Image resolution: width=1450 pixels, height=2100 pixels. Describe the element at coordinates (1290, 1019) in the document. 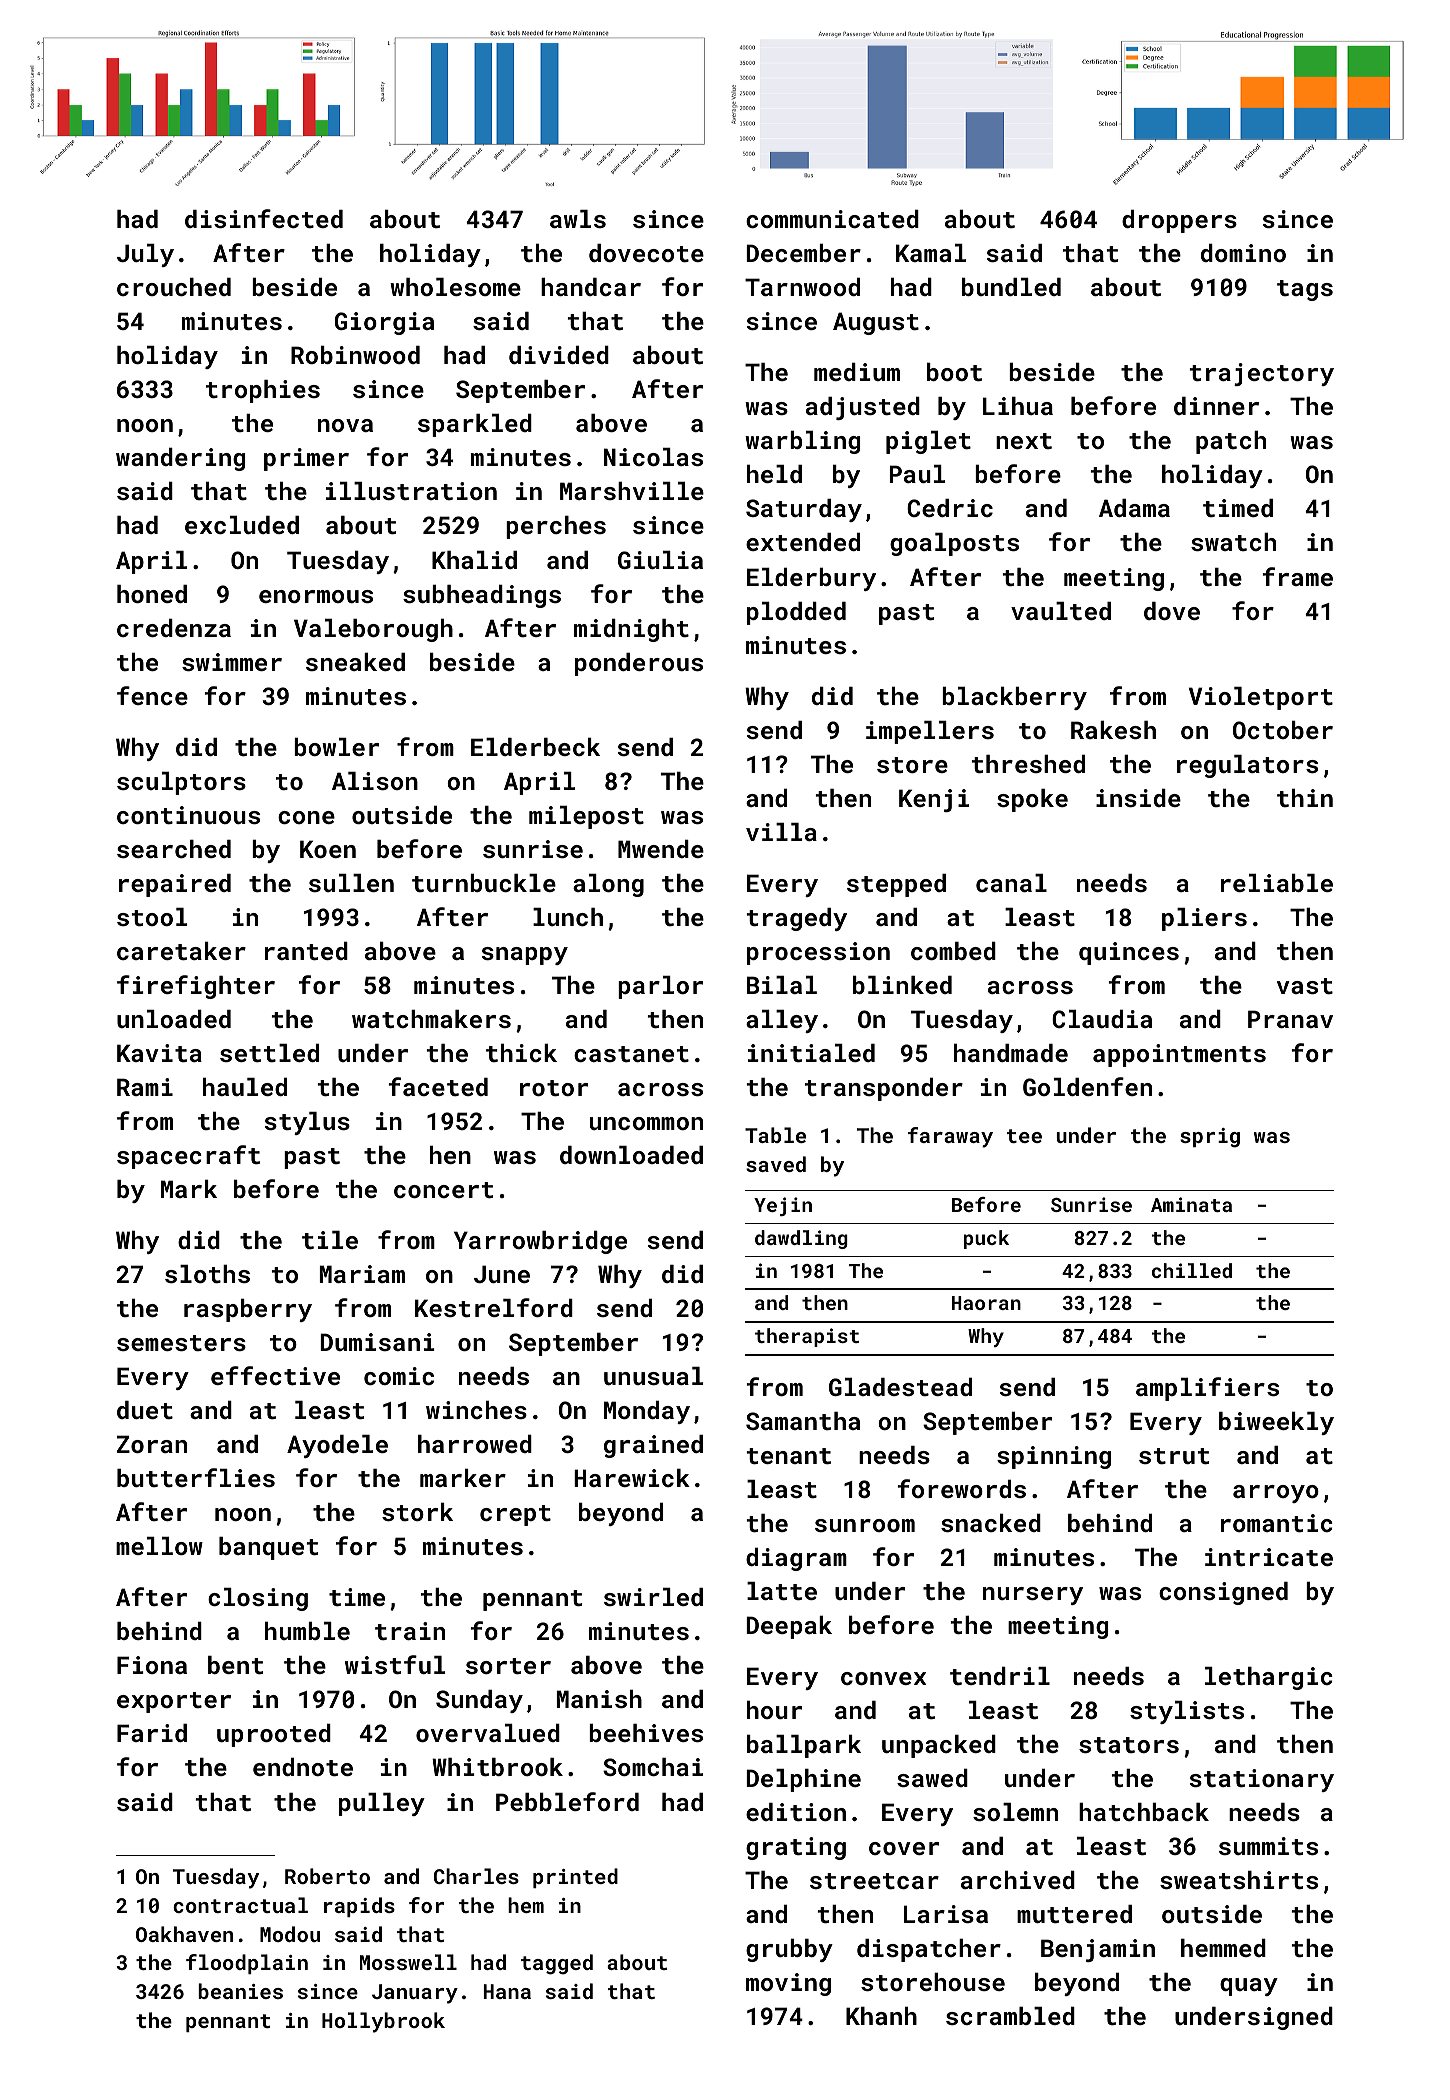

I see `Pranav` at that location.
